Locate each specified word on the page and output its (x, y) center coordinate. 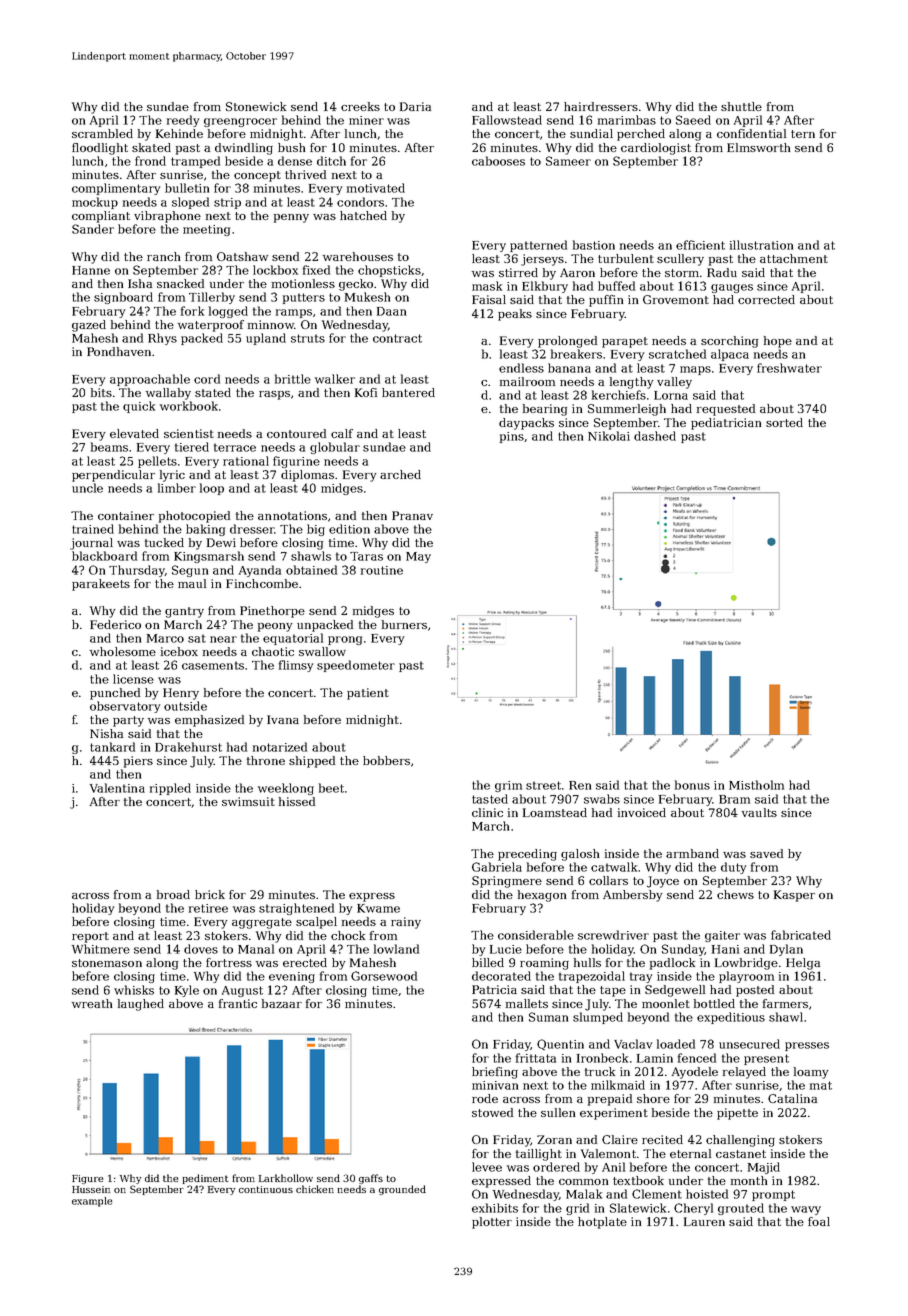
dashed (655, 436)
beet (331, 788)
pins (512, 437)
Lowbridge (746, 964)
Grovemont (676, 299)
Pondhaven (119, 351)
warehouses (358, 256)
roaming (544, 964)
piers (138, 762)
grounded (402, 1190)
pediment (205, 1179)
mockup (95, 203)
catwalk (614, 867)
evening (292, 977)
